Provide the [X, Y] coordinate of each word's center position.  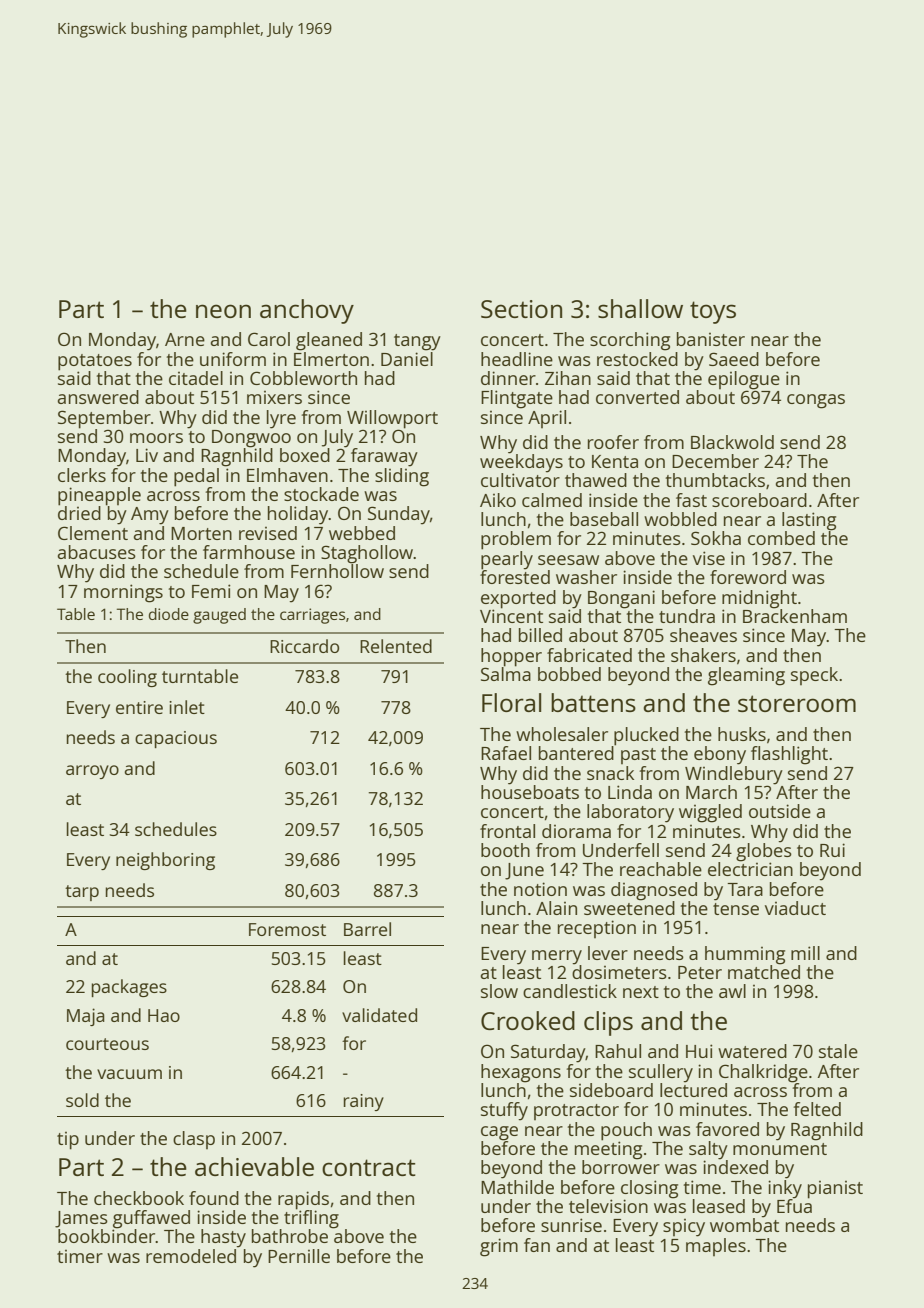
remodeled [191, 1256]
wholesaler [562, 734]
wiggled [710, 813]
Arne [185, 339]
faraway [384, 457]
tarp [82, 893]
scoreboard [759, 500]
